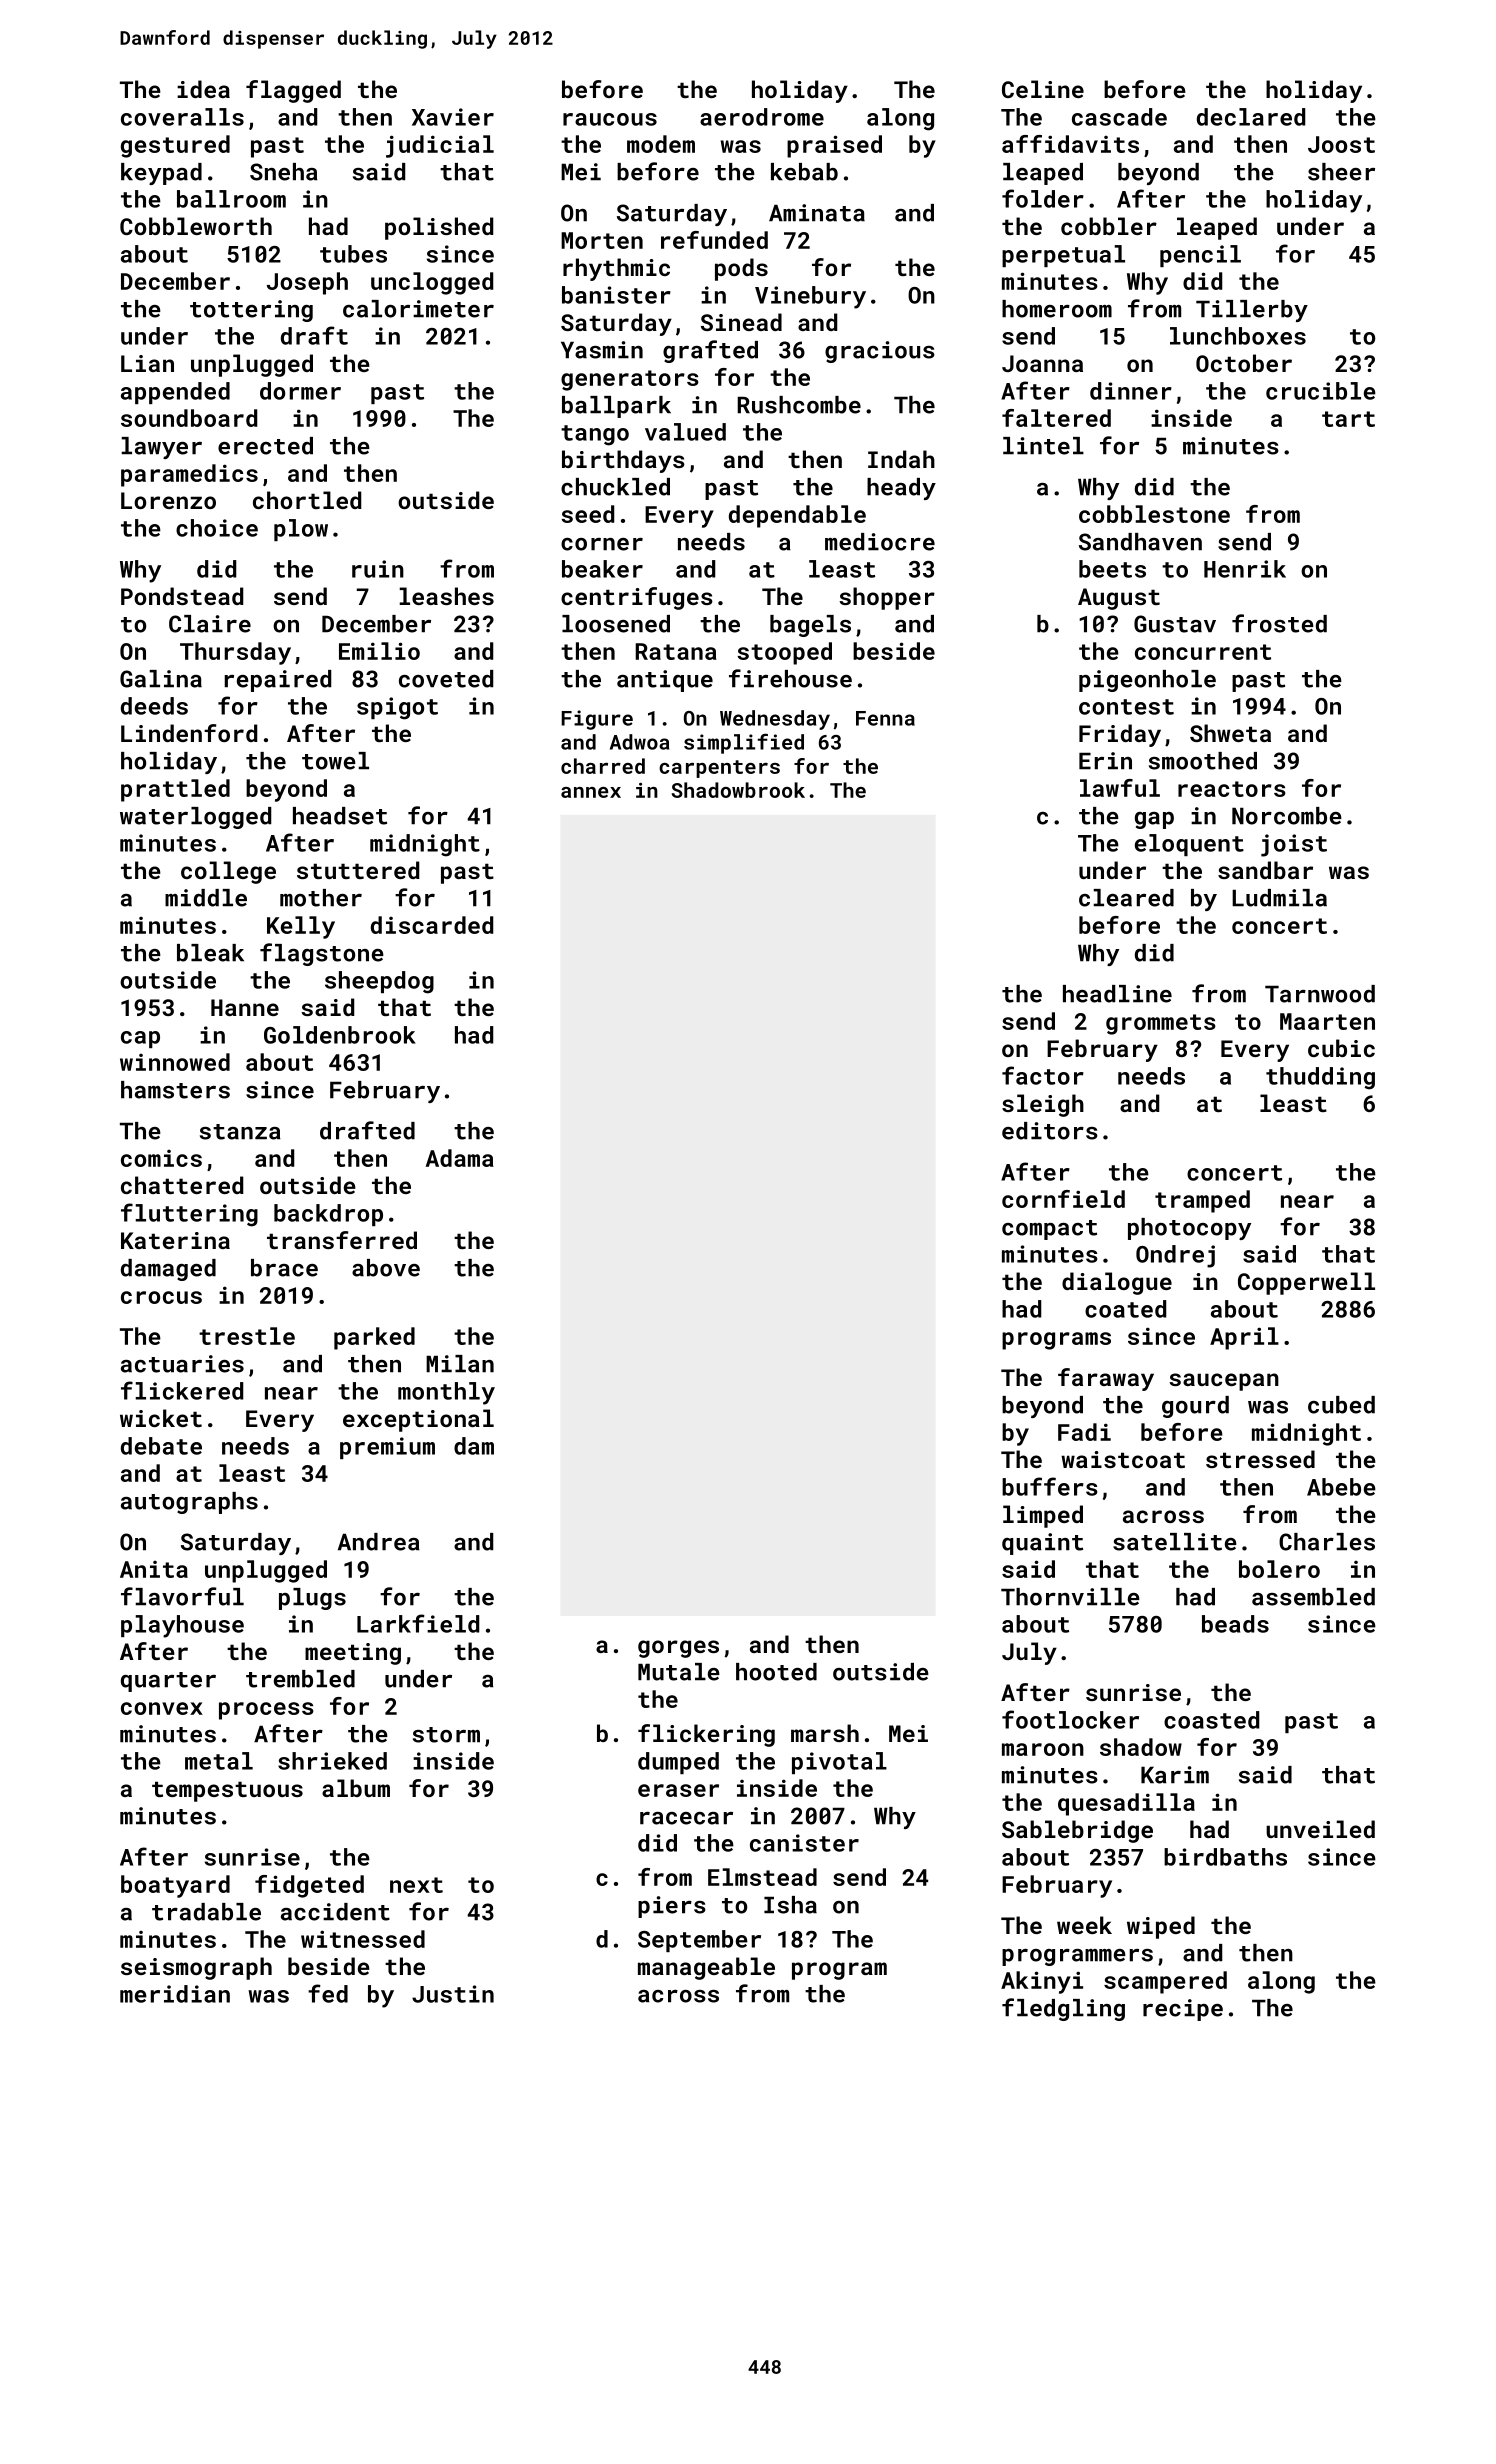 This screenshot has height=2464, width=1496. I want to click on Milan, so click(460, 1364).
